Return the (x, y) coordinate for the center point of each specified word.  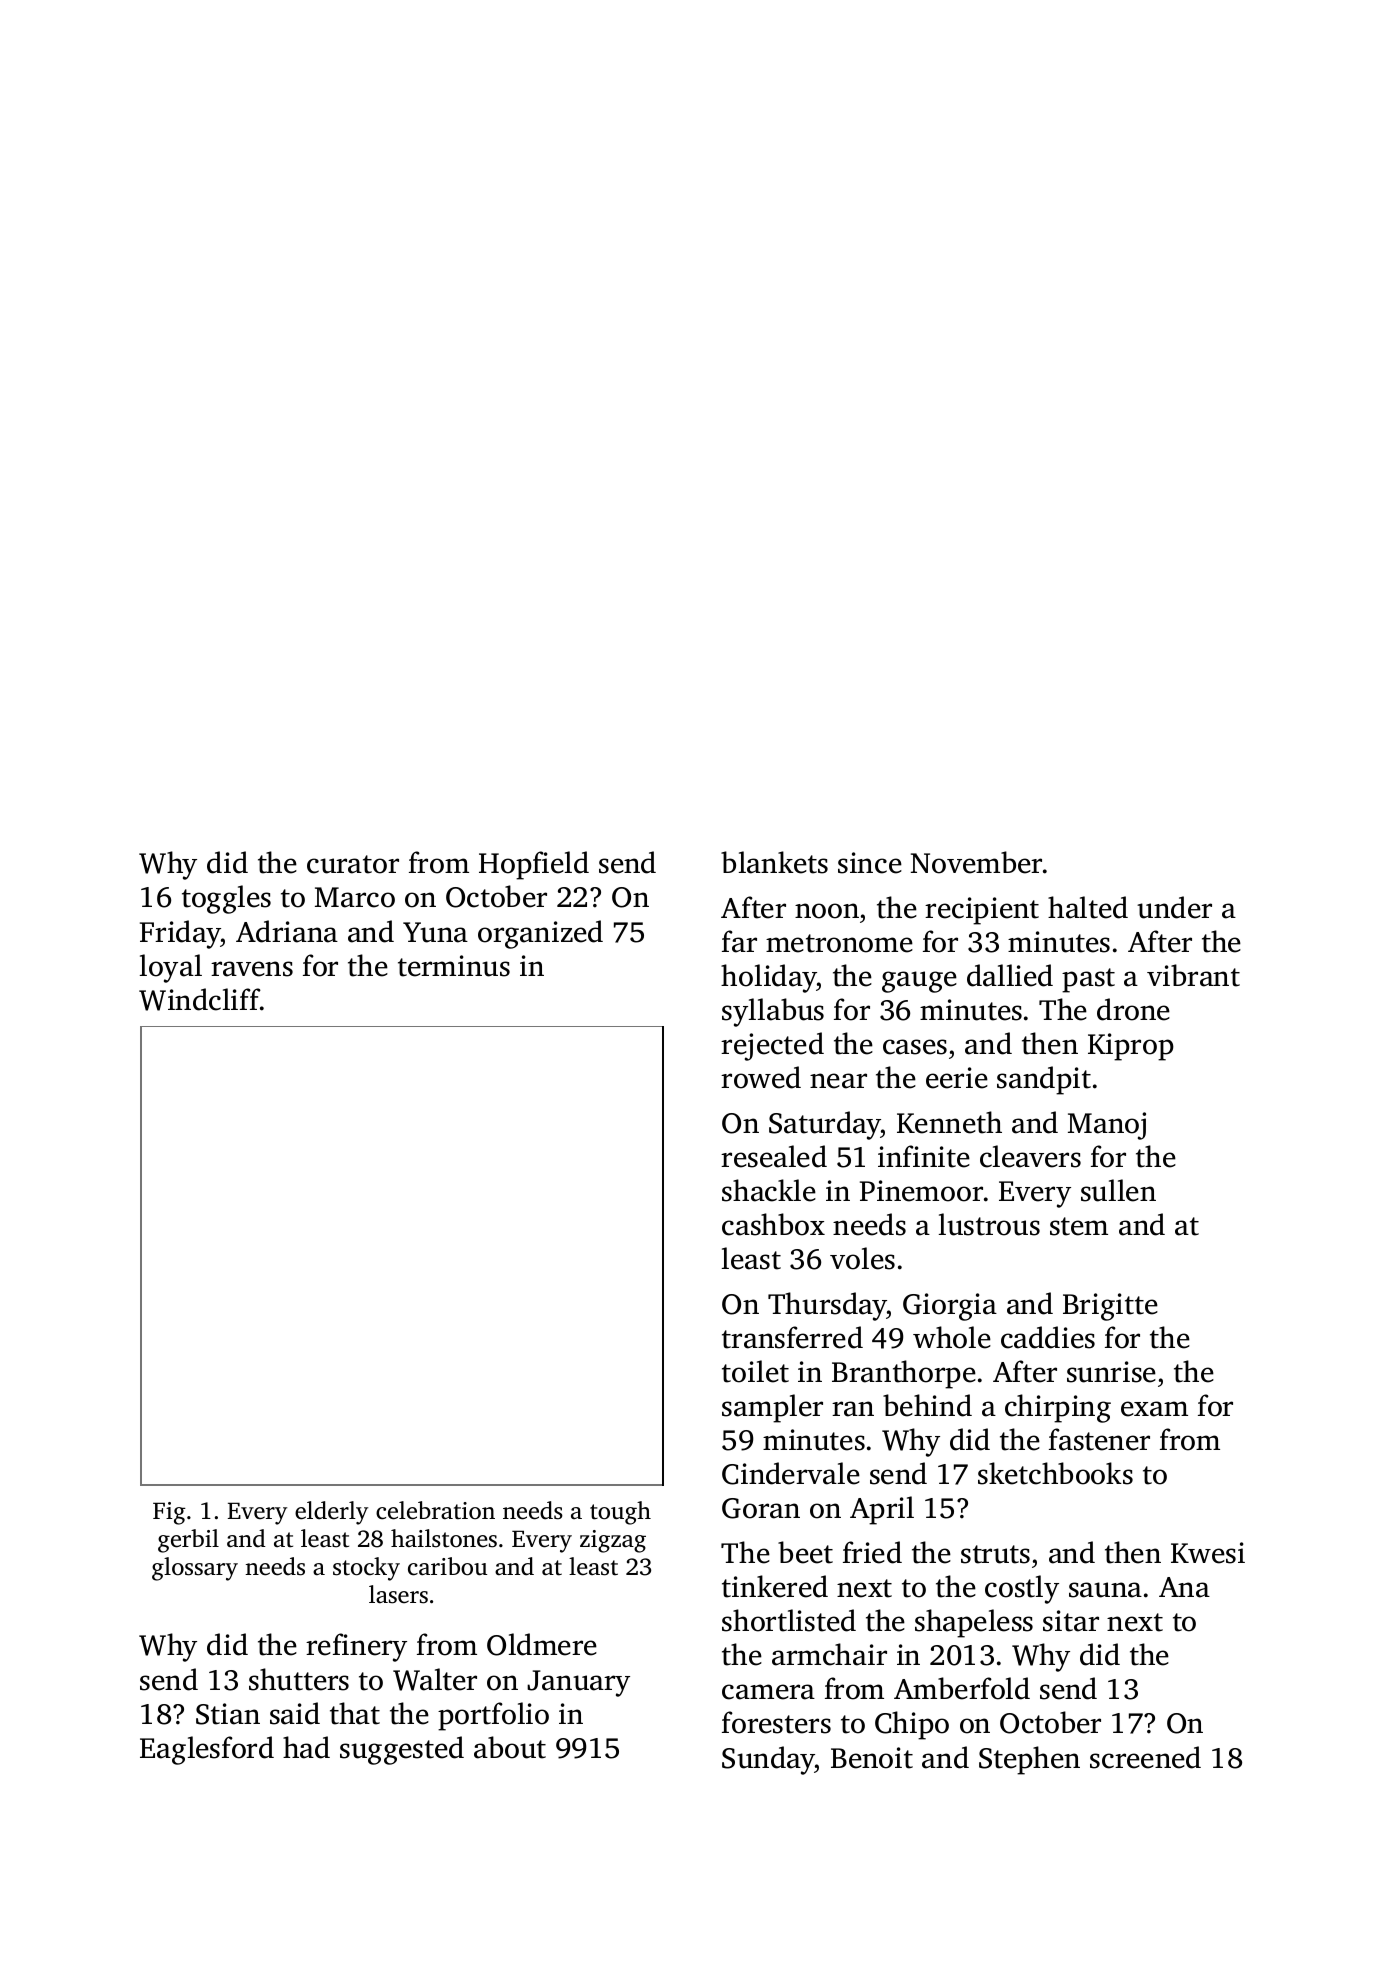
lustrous (989, 1224)
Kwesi (1208, 1553)
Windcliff (200, 999)
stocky (366, 1569)
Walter (435, 1679)
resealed (774, 1156)
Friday (180, 934)
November (976, 862)
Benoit (872, 1758)
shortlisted (789, 1620)
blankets (774, 862)
